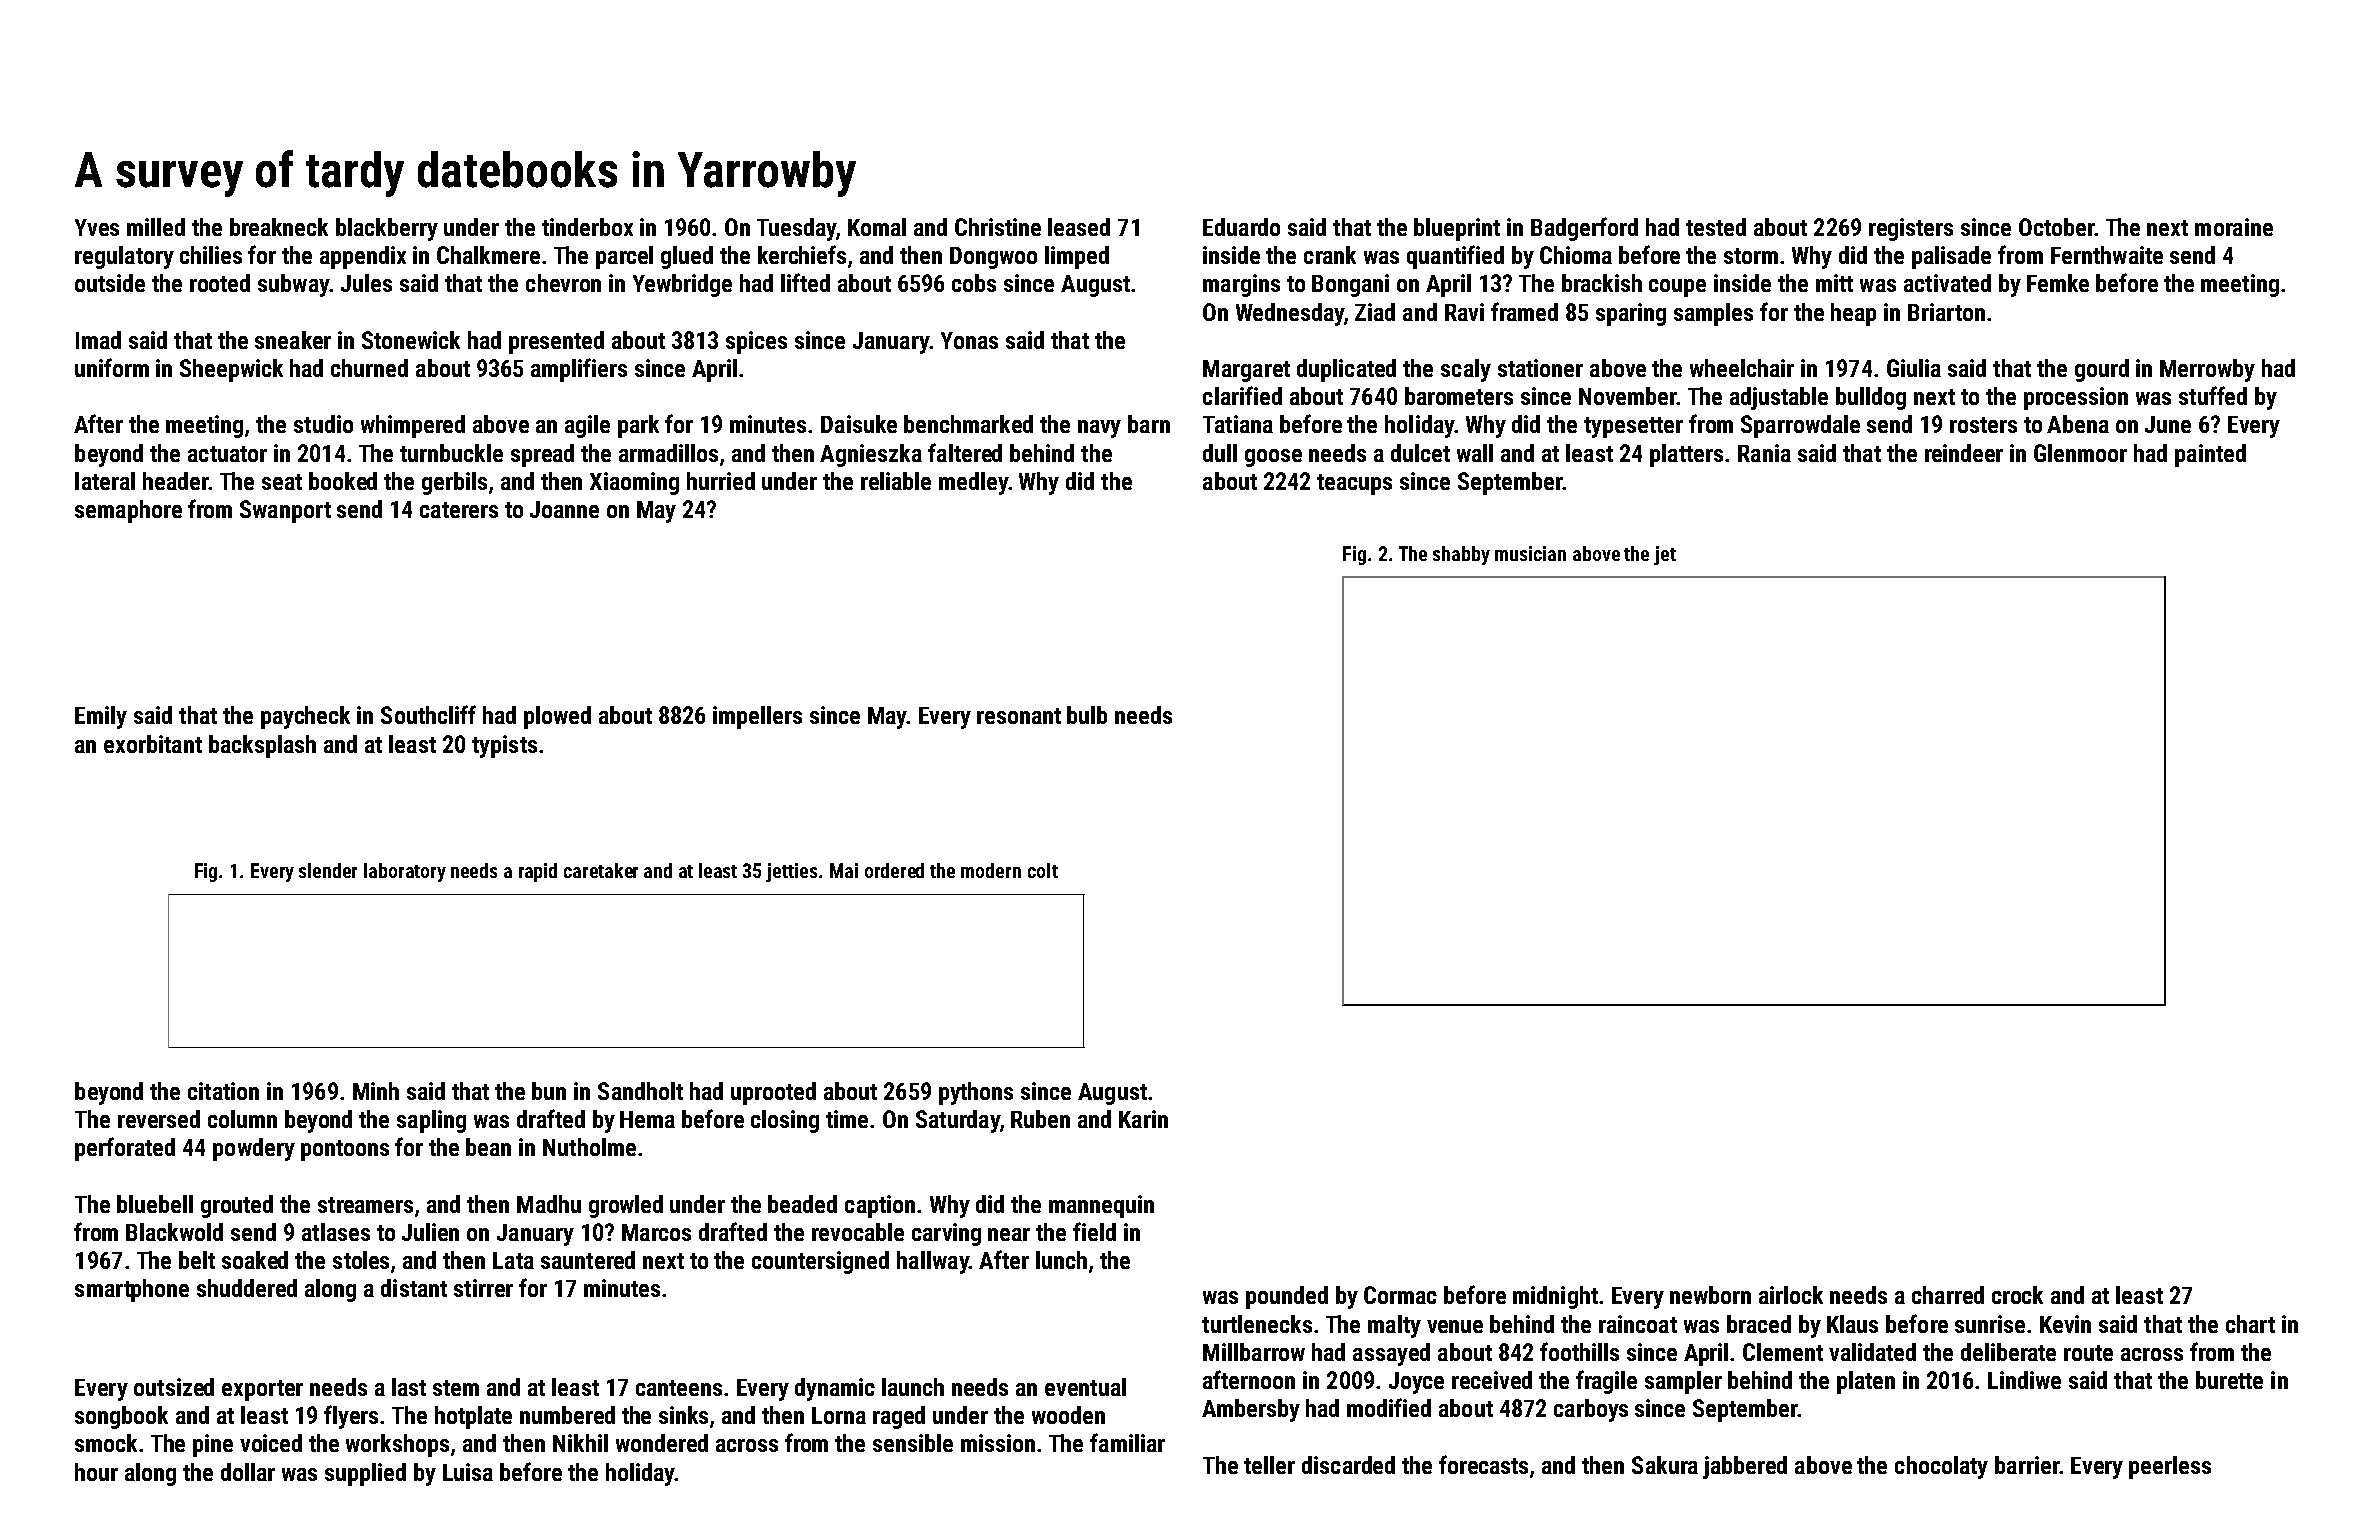  What do you see at coordinates (1019, 716) in the screenshot?
I see `resonant` at bounding box center [1019, 716].
